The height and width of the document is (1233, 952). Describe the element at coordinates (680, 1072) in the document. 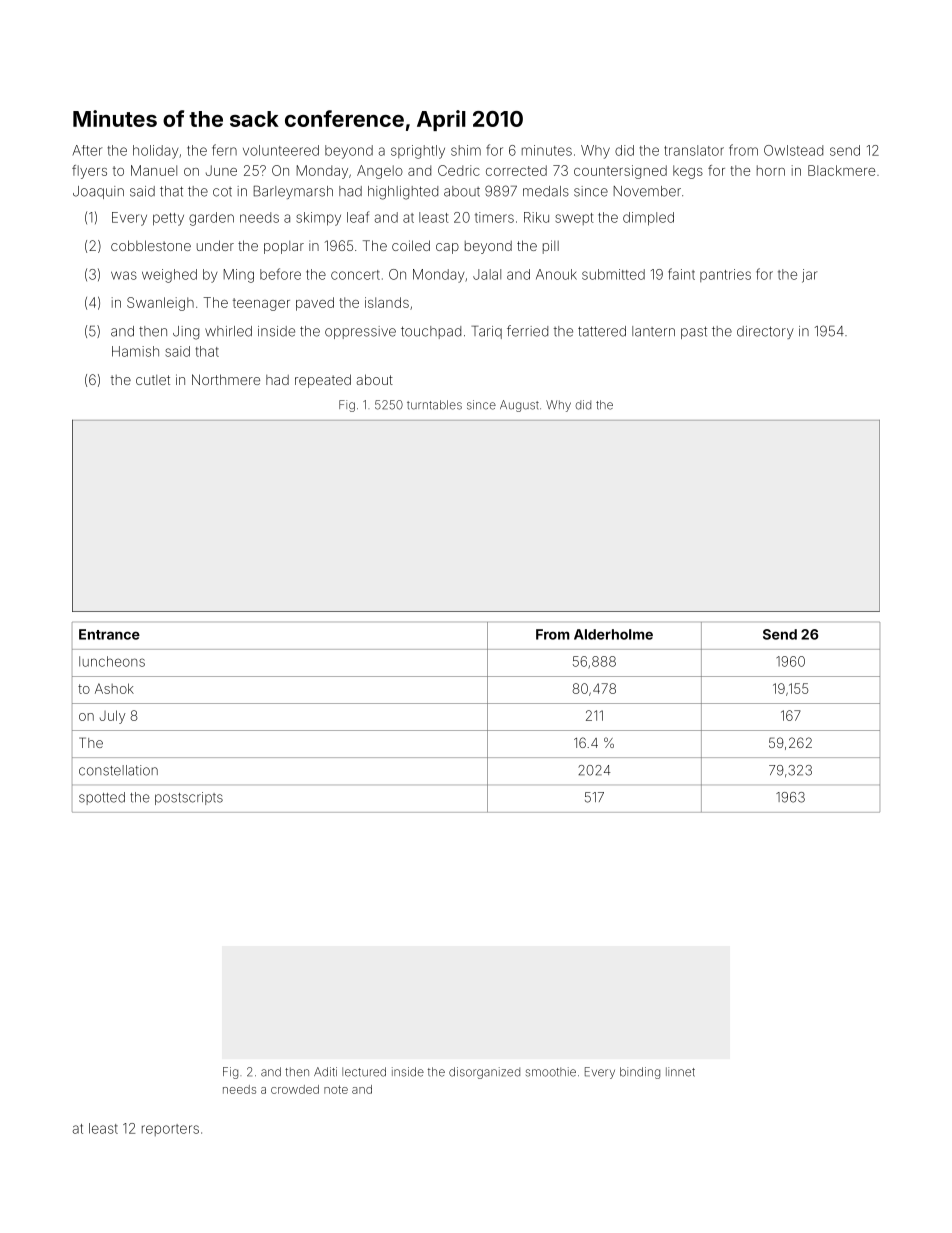

I see `linnet` at that location.
